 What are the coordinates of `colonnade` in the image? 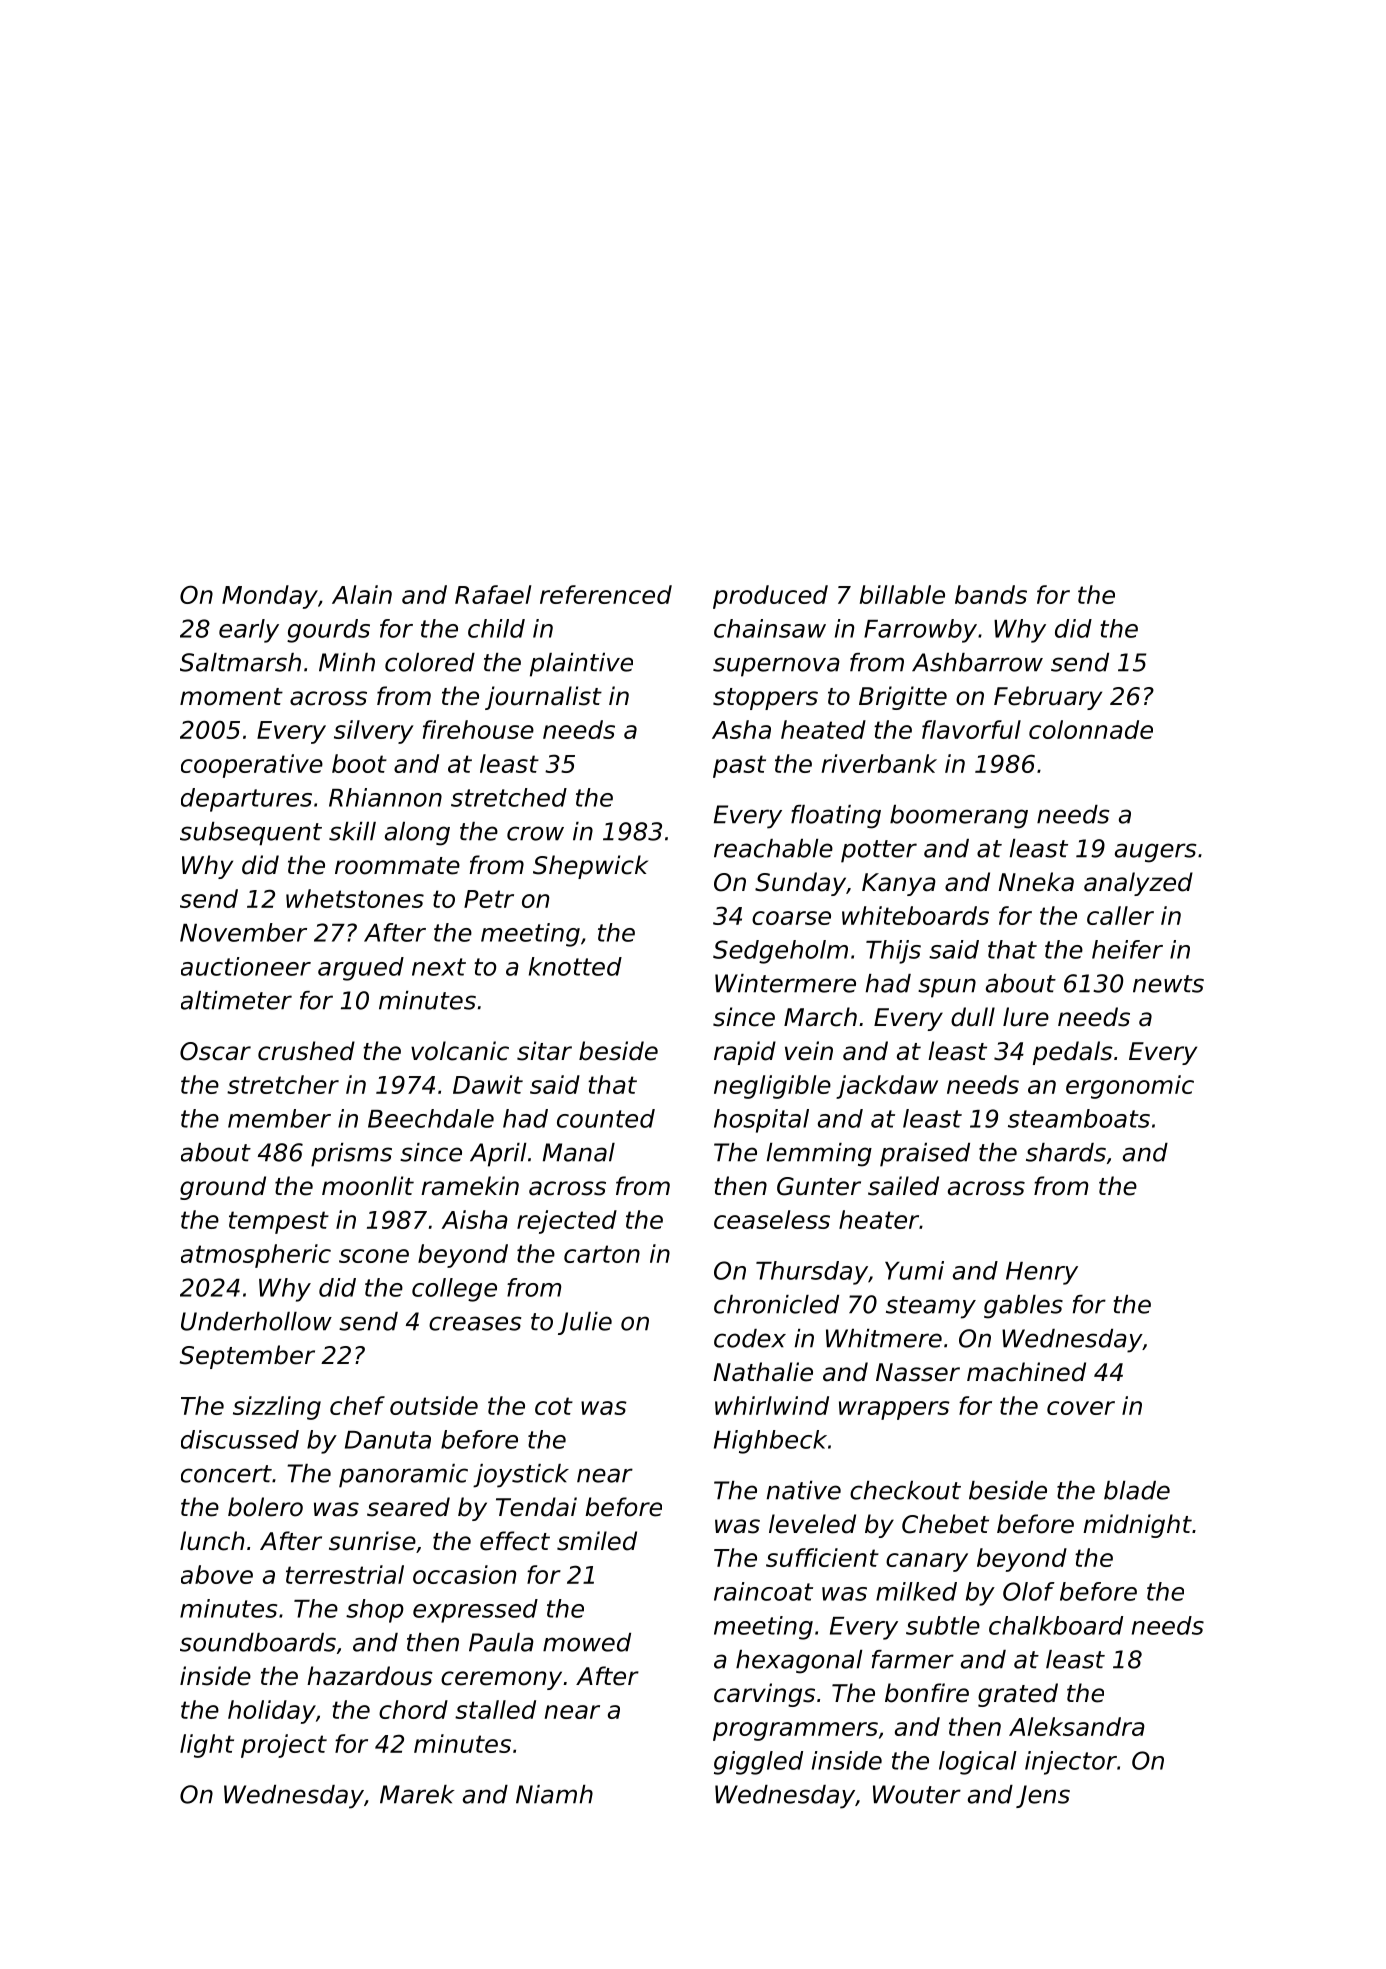 It's located at (1091, 729).
